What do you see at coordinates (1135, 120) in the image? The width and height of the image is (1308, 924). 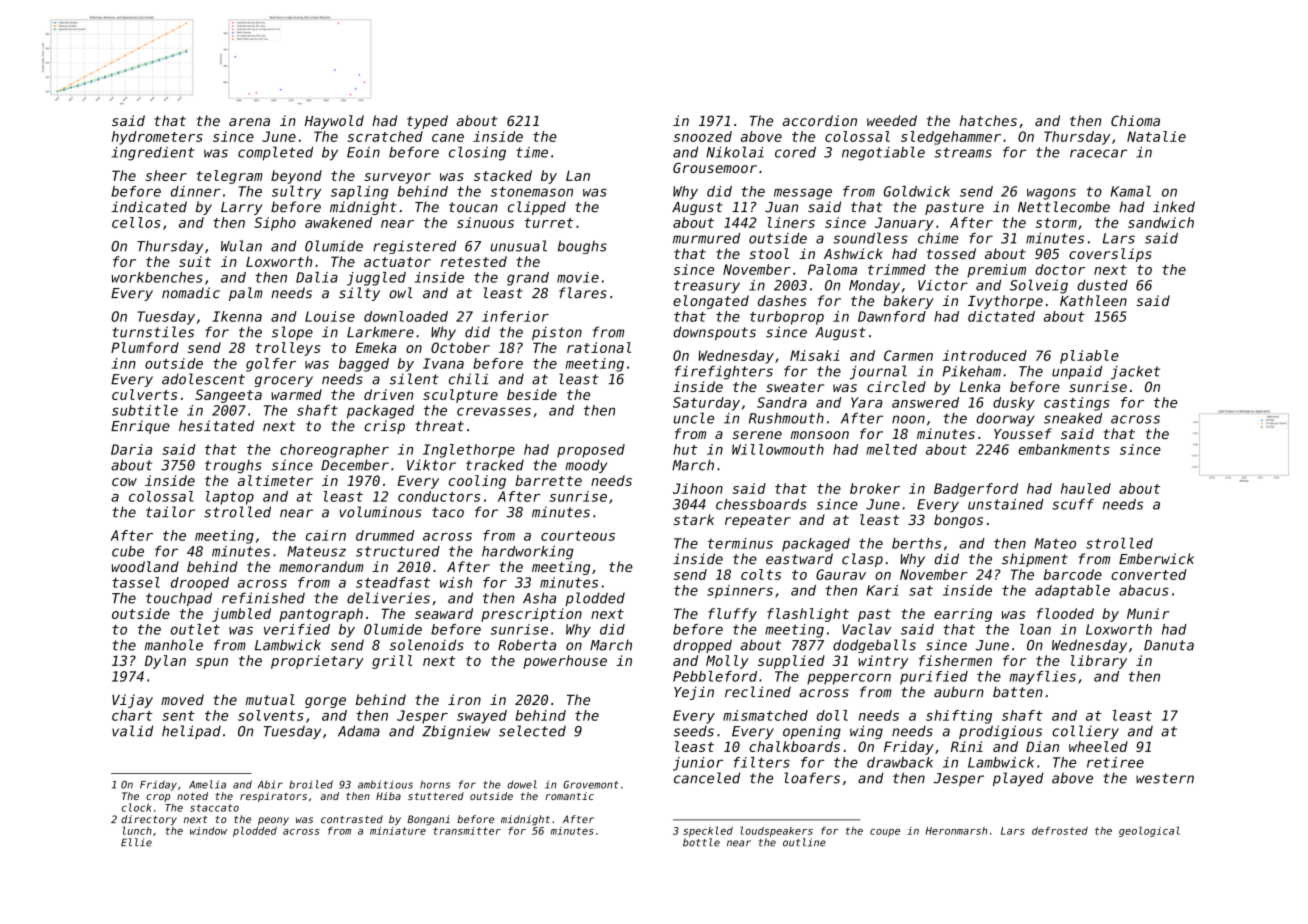 I see `Chioma` at bounding box center [1135, 120].
